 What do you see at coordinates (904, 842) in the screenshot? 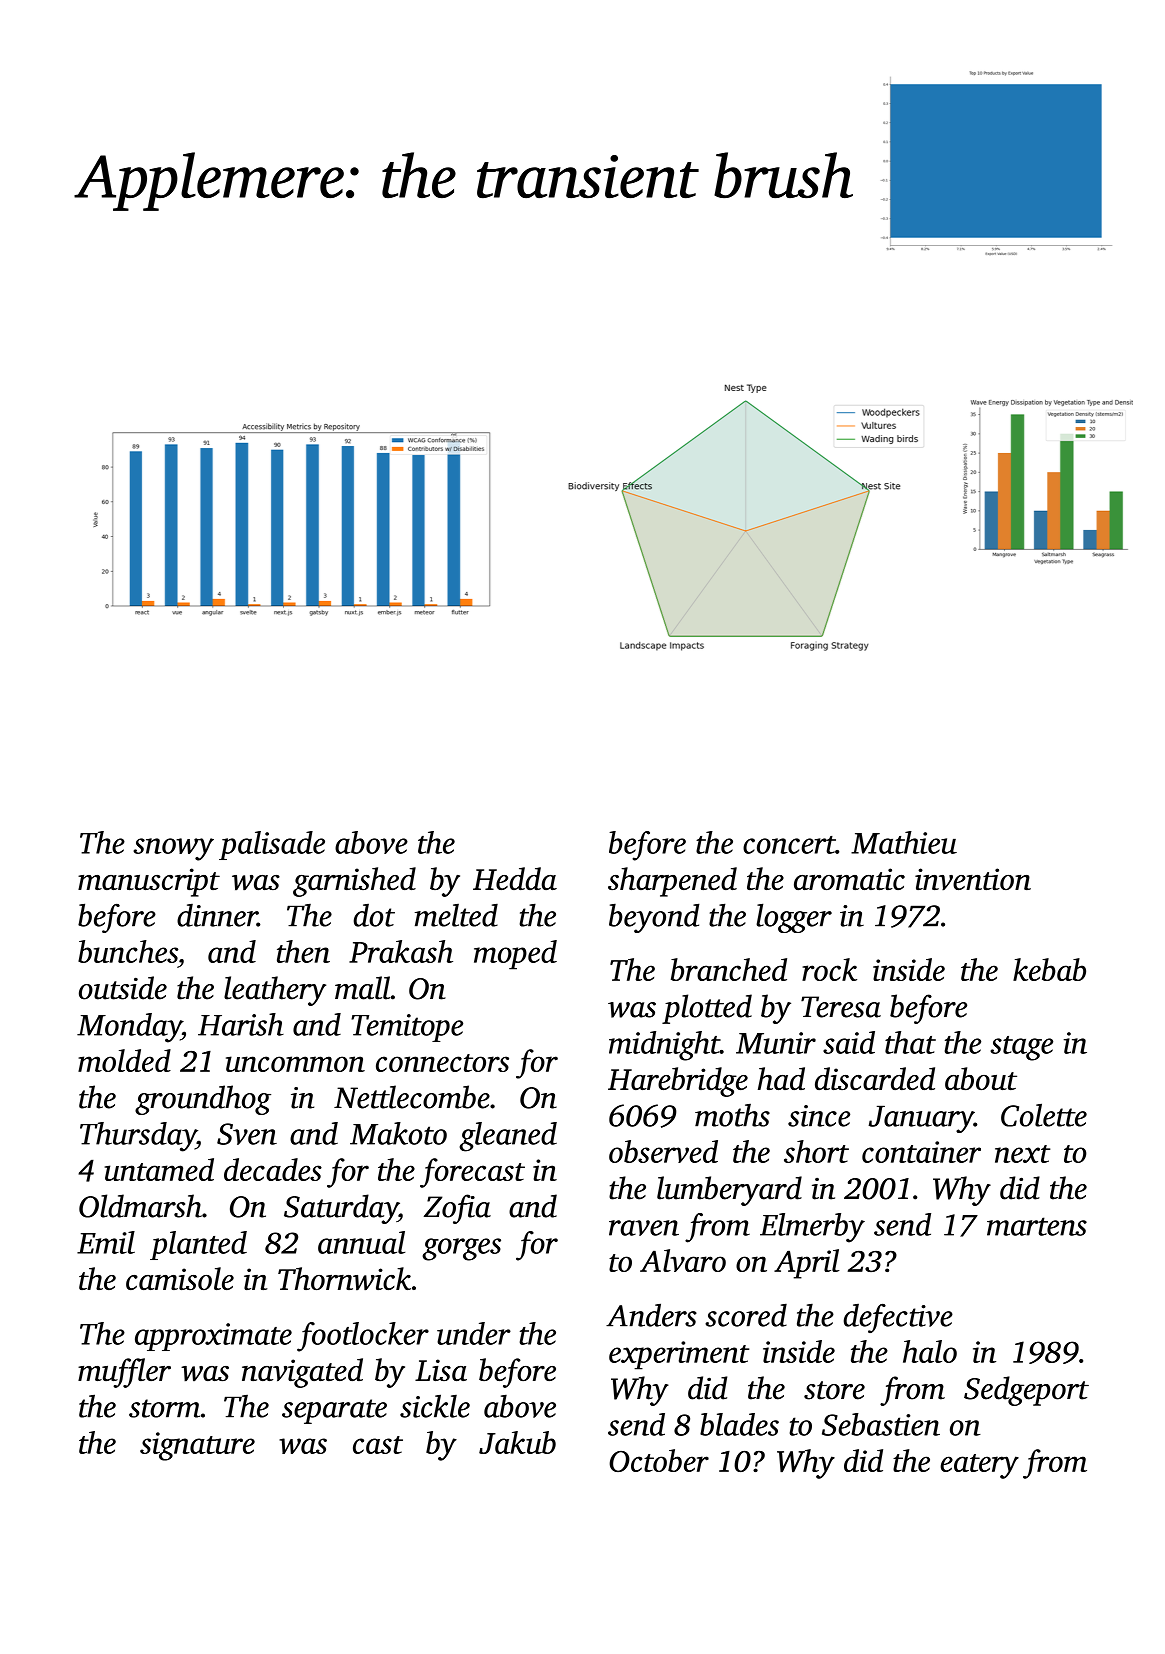
I see `Mathieu` at bounding box center [904, 842].
